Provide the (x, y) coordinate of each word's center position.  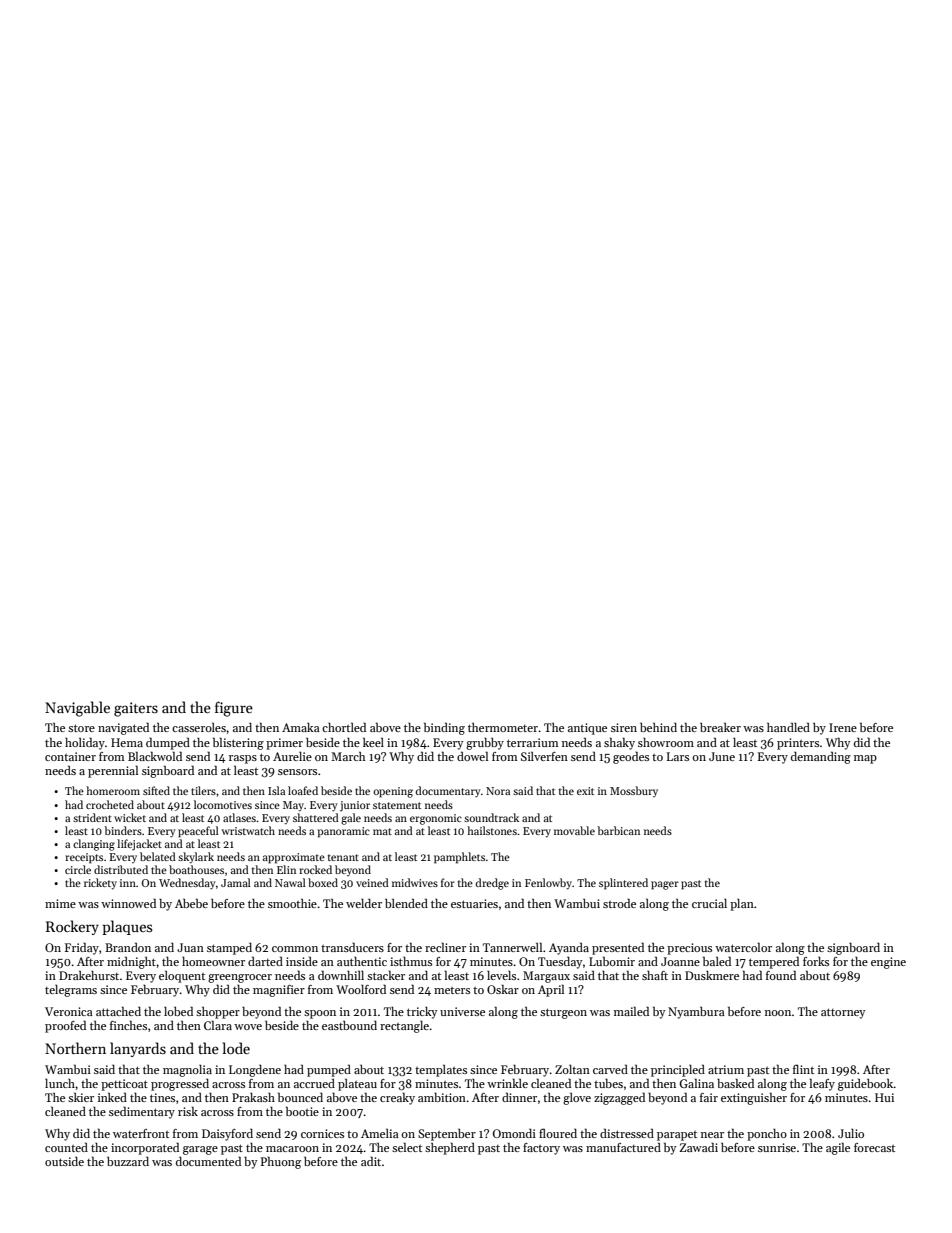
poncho (767, 1135)
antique (587, 729)
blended (406, 903)
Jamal (236, 882)
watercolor (743, 947)
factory (541, 1149)
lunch (60, 1083)
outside (64, 1161)
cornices (322, 1133)
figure (234, 709)
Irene (843, 727)
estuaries (474, 903)
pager (665, 885)
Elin (286, 869)
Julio (851, 1133)
